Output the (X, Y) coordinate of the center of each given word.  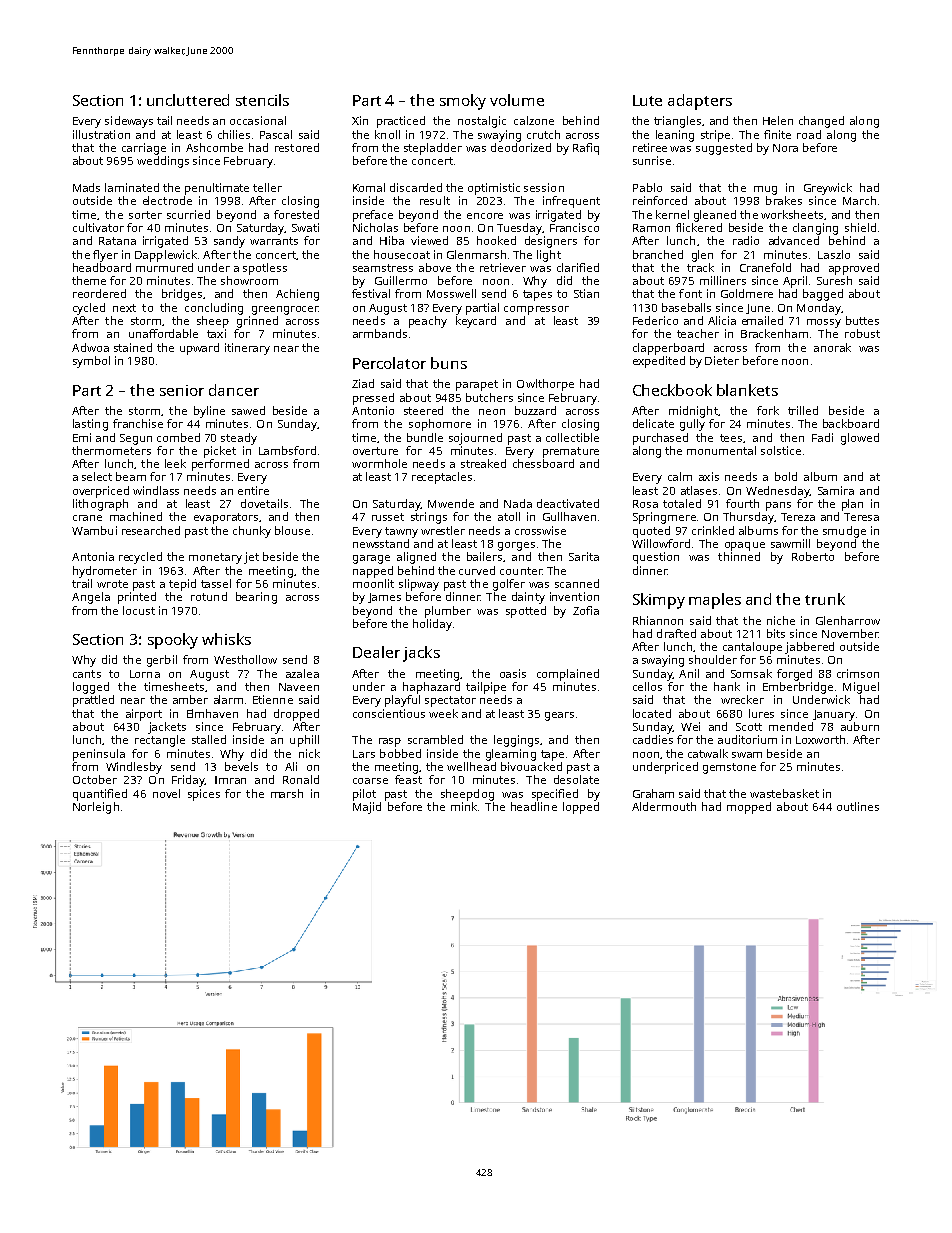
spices (204, 795)
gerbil (162, 661)
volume (517, 100)
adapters (700, 102)
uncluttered (188, 100)
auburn (860, 726)
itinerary (247, 349)
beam (131, 476)
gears (559, 716)
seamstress (383, 268)
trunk (825, 599)
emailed (762, 320)
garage (371, 559)
